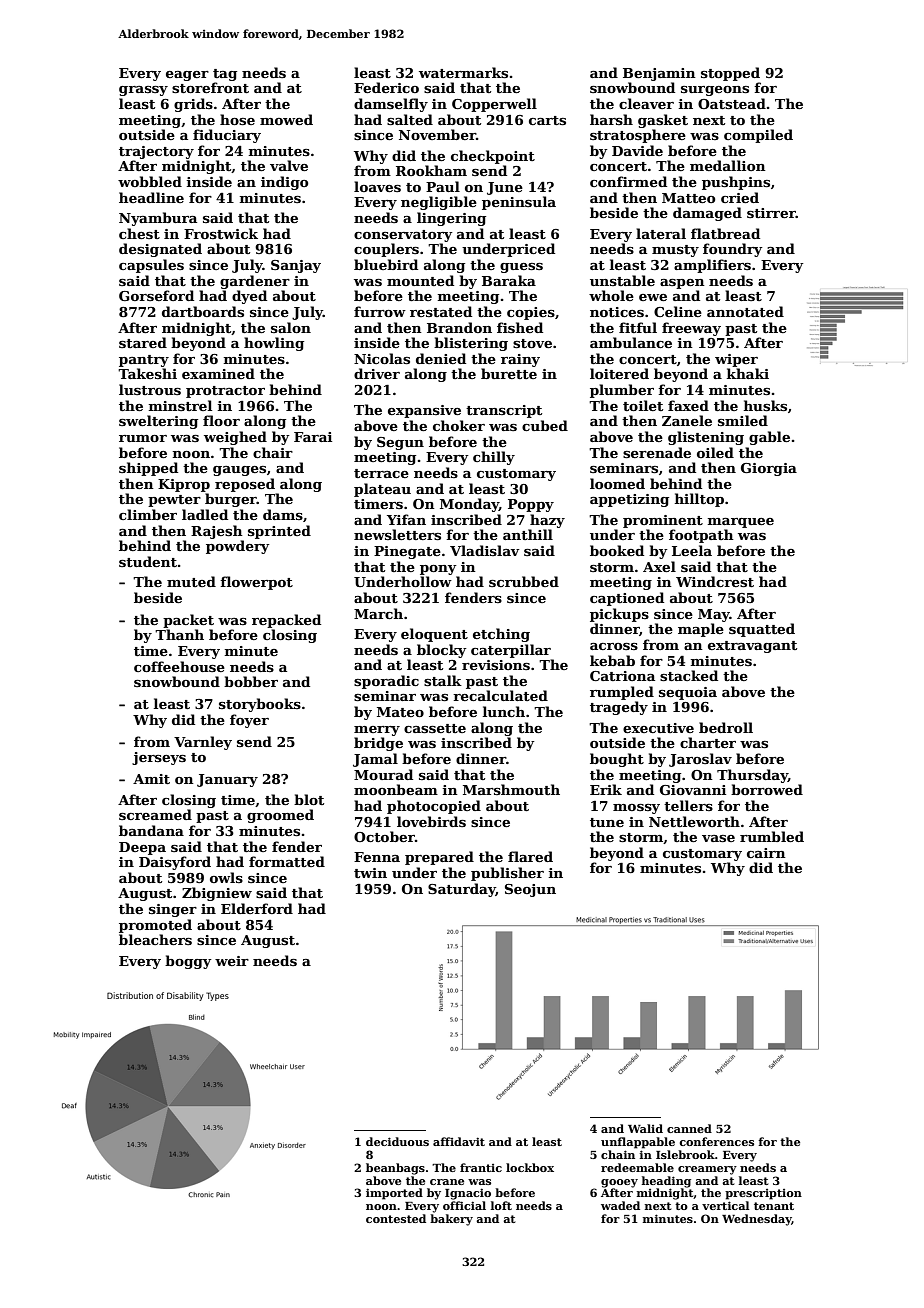  What do you see at coordinates (509, 373) in the image?
I see `burette` at bounding box center [509, 373].
